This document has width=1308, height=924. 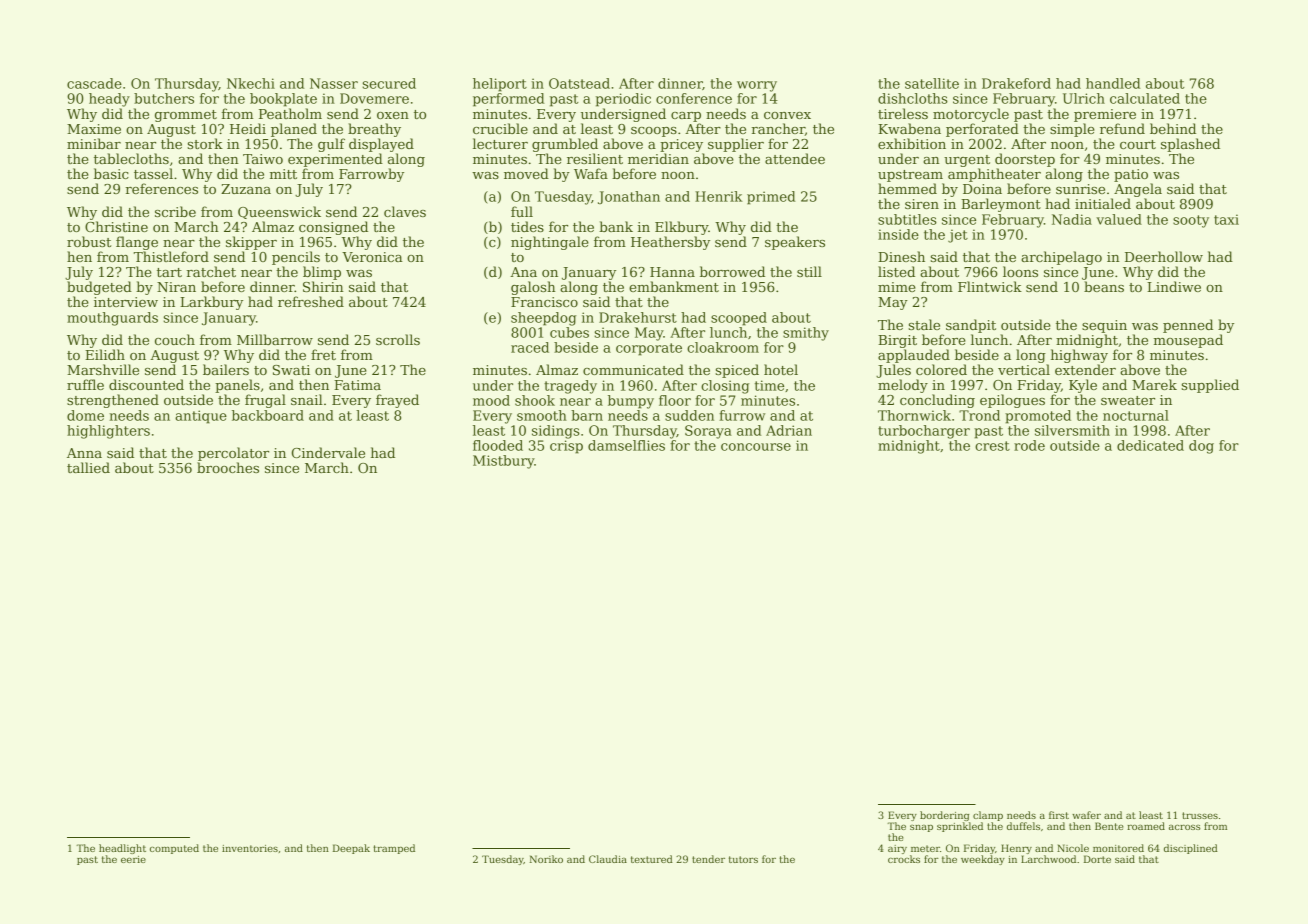 I want to click on textured, so click(x=652, y=859).
